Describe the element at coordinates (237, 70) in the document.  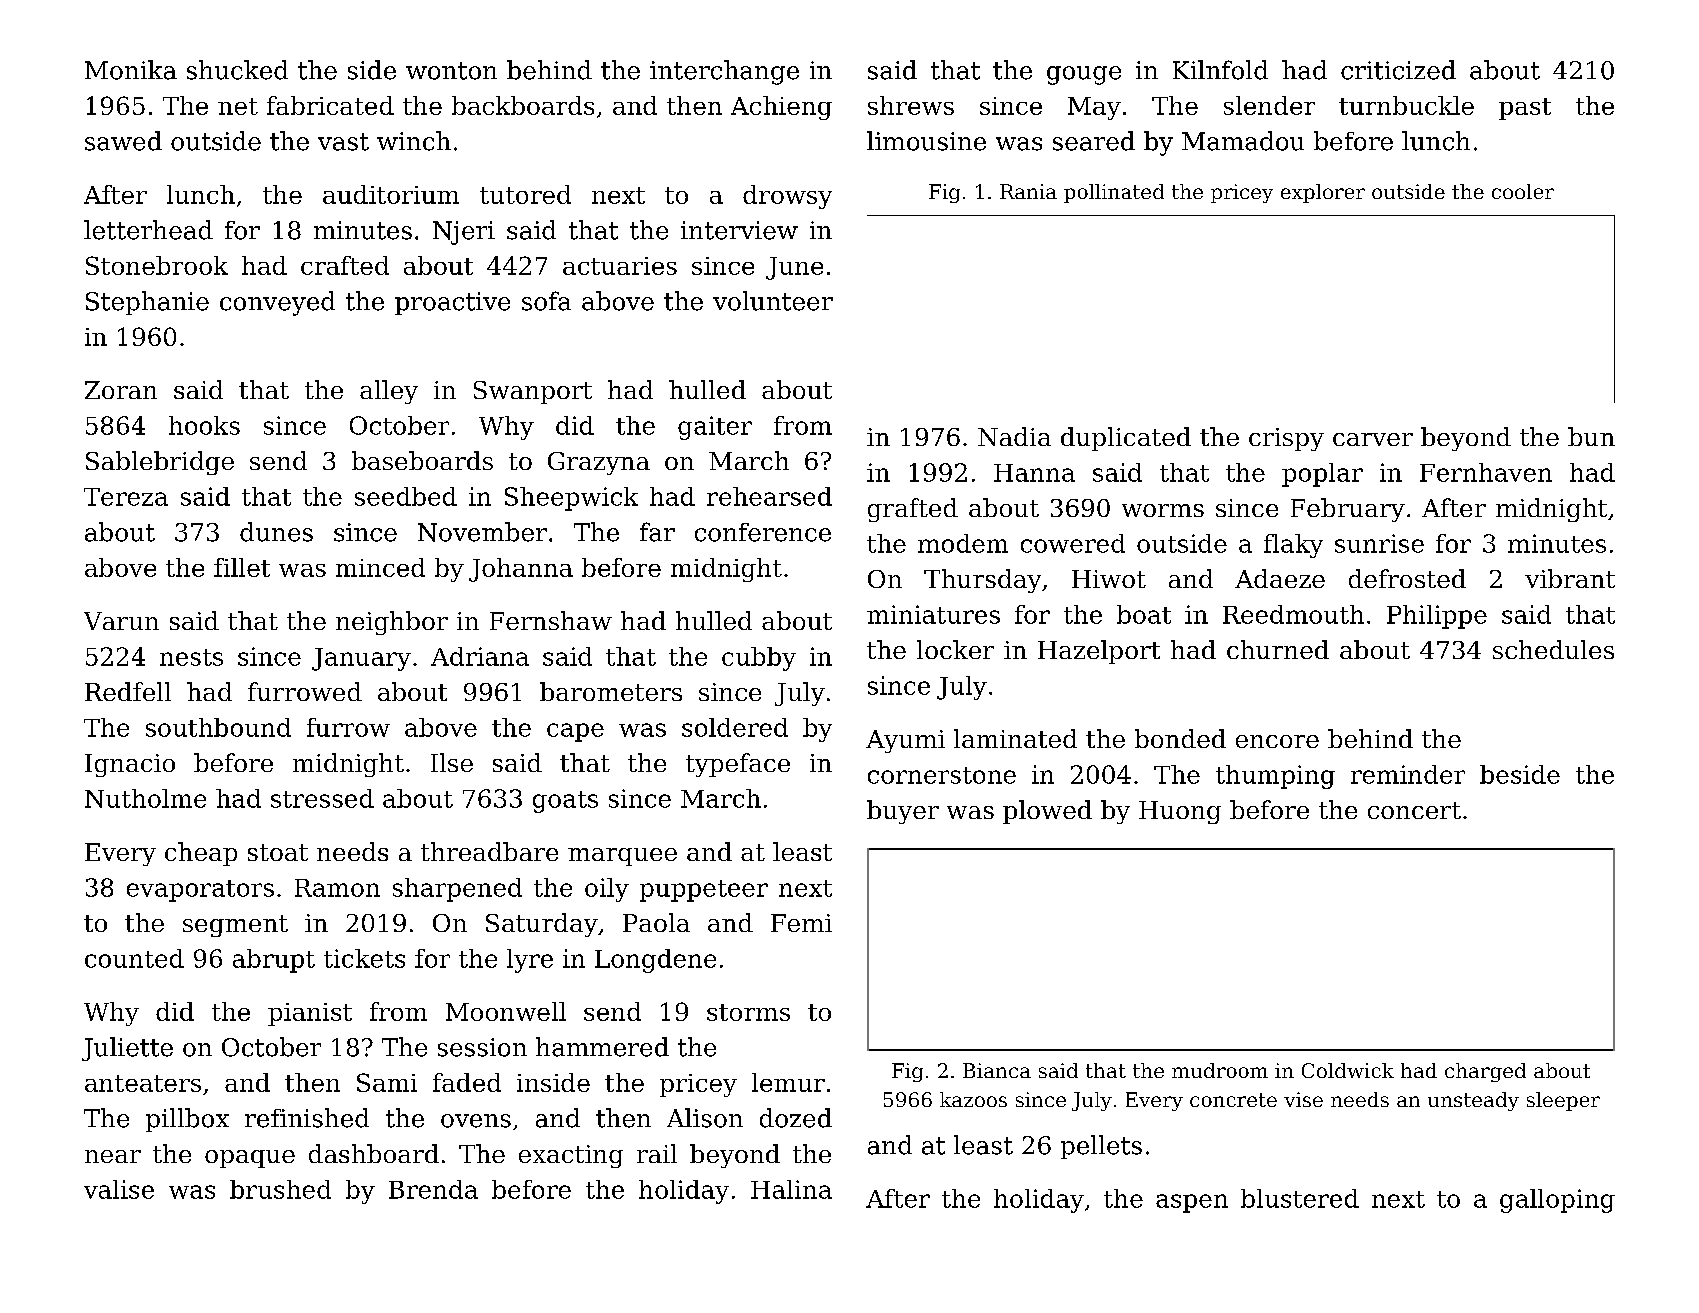
I see `shucked` at that location.
